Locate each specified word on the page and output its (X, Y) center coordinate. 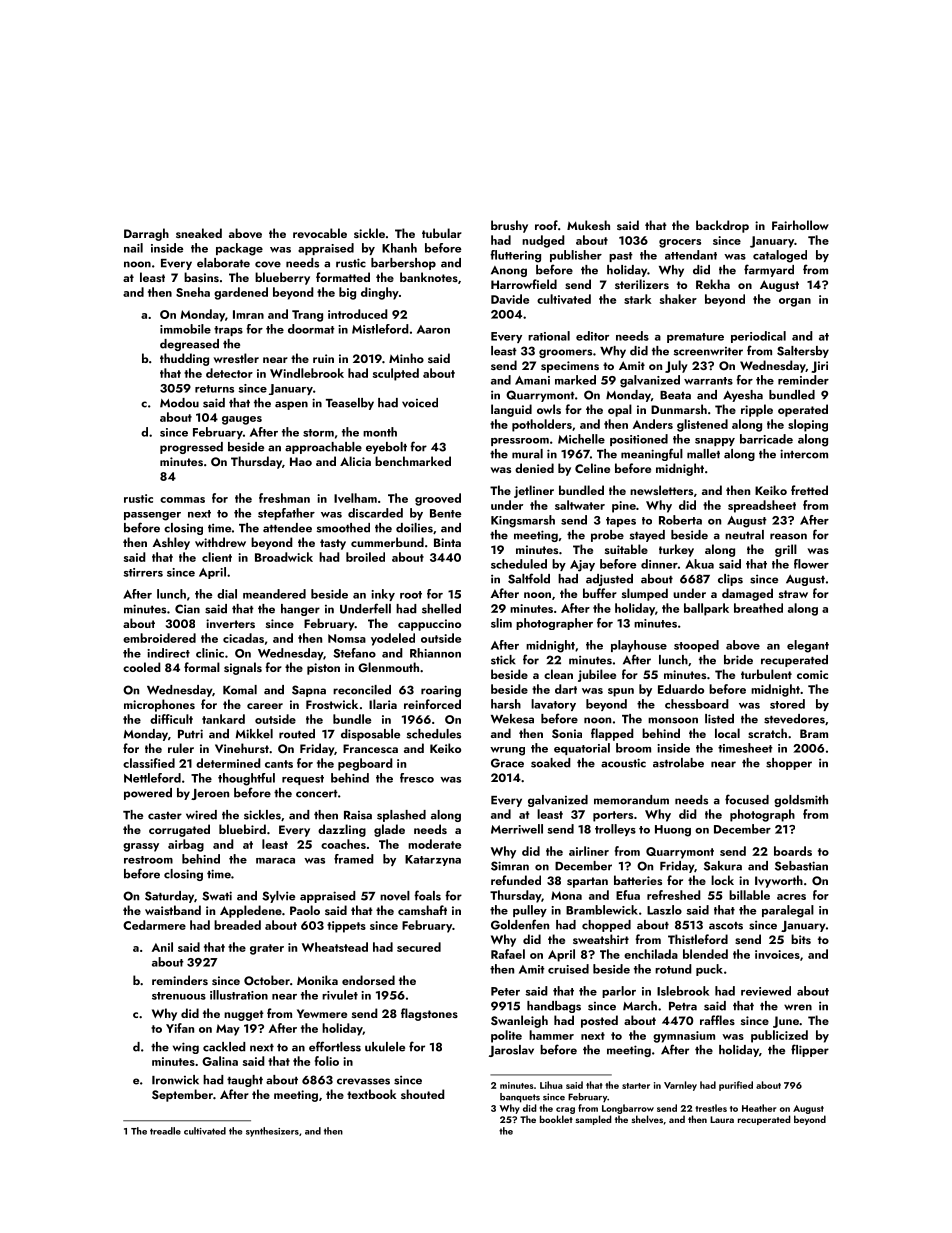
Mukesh (588, 225)
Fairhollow (800, 225)
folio (327, 1061)
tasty (333, 544)
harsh (506, 704)
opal (620, 410)
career (265, 706)
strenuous (179, 996)
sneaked (199, 233)
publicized (779, 1036)
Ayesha (743, 396)
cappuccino (429, 625)
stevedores (794, 719)
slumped (645, 594)
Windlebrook (307, 373)
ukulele (385, 1047)
